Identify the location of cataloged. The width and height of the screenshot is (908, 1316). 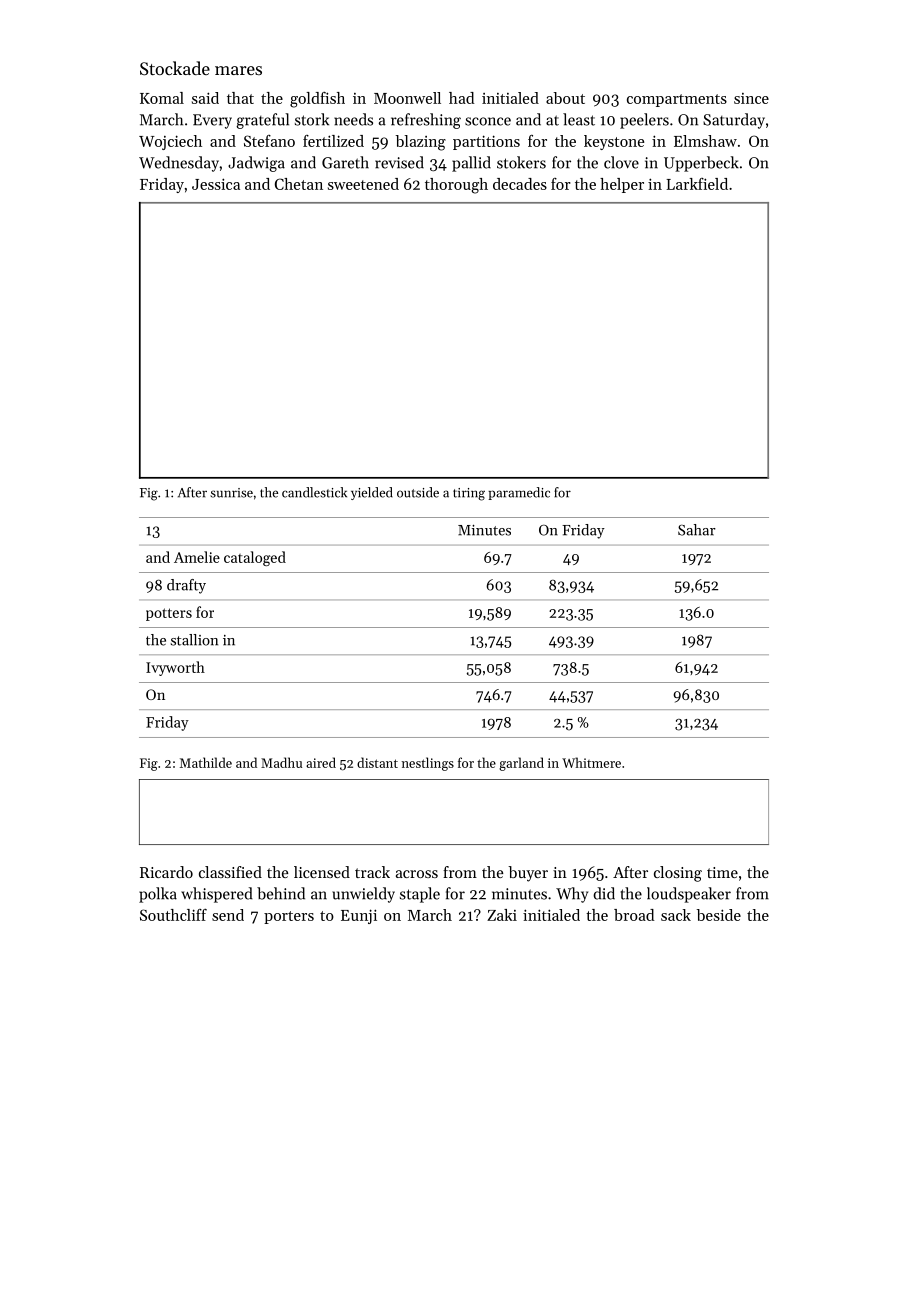
(255, 558).
